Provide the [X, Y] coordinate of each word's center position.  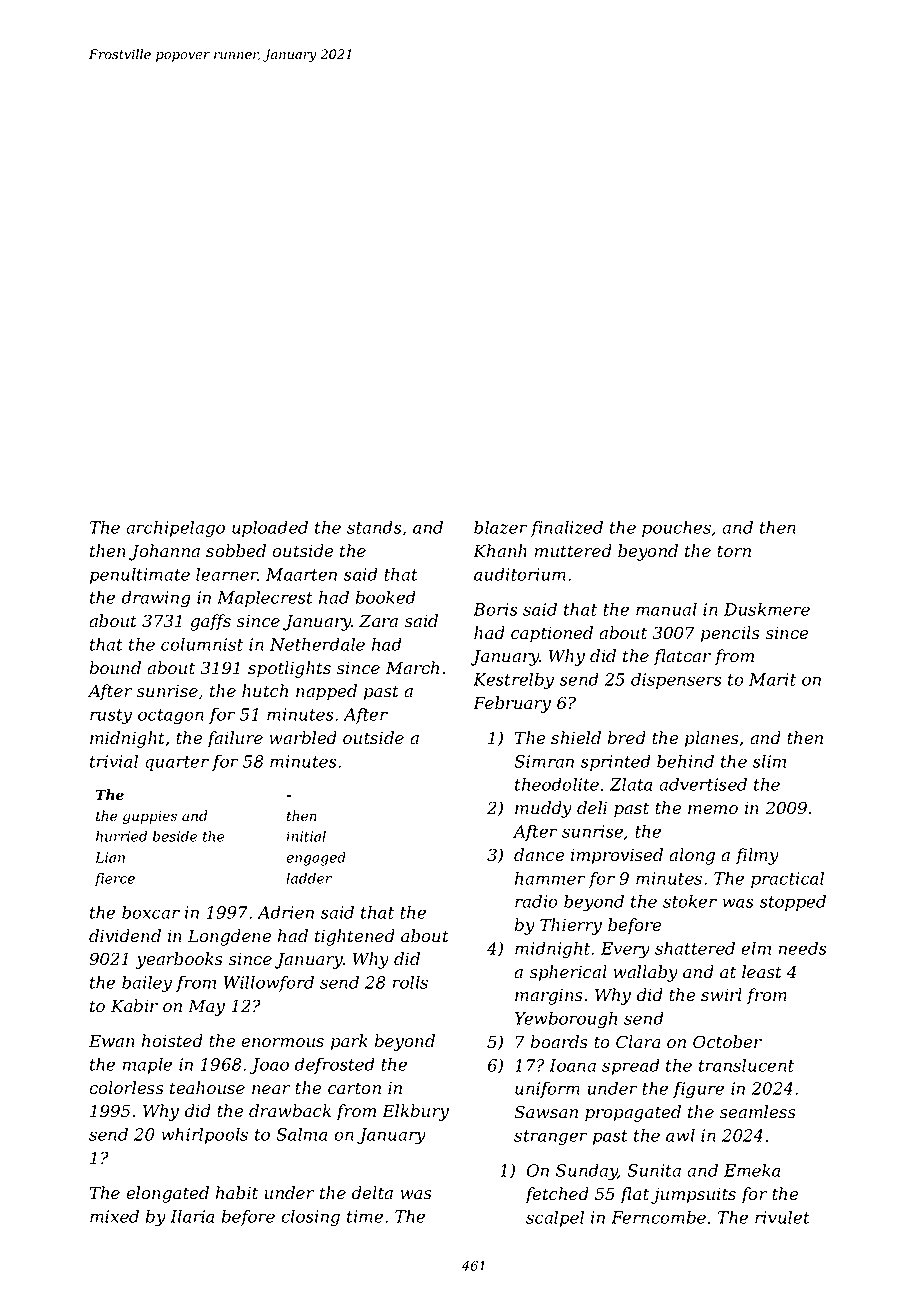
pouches [676, 528]
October [727, 1042]
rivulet [782, 1217]
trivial [114, 761]
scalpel [555, 1218]
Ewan [112, 1041]
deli [592, 808]
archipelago [175, 529]
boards [559, 1042]
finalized [566, 528]
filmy [757, 856]
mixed [114, 1216]
